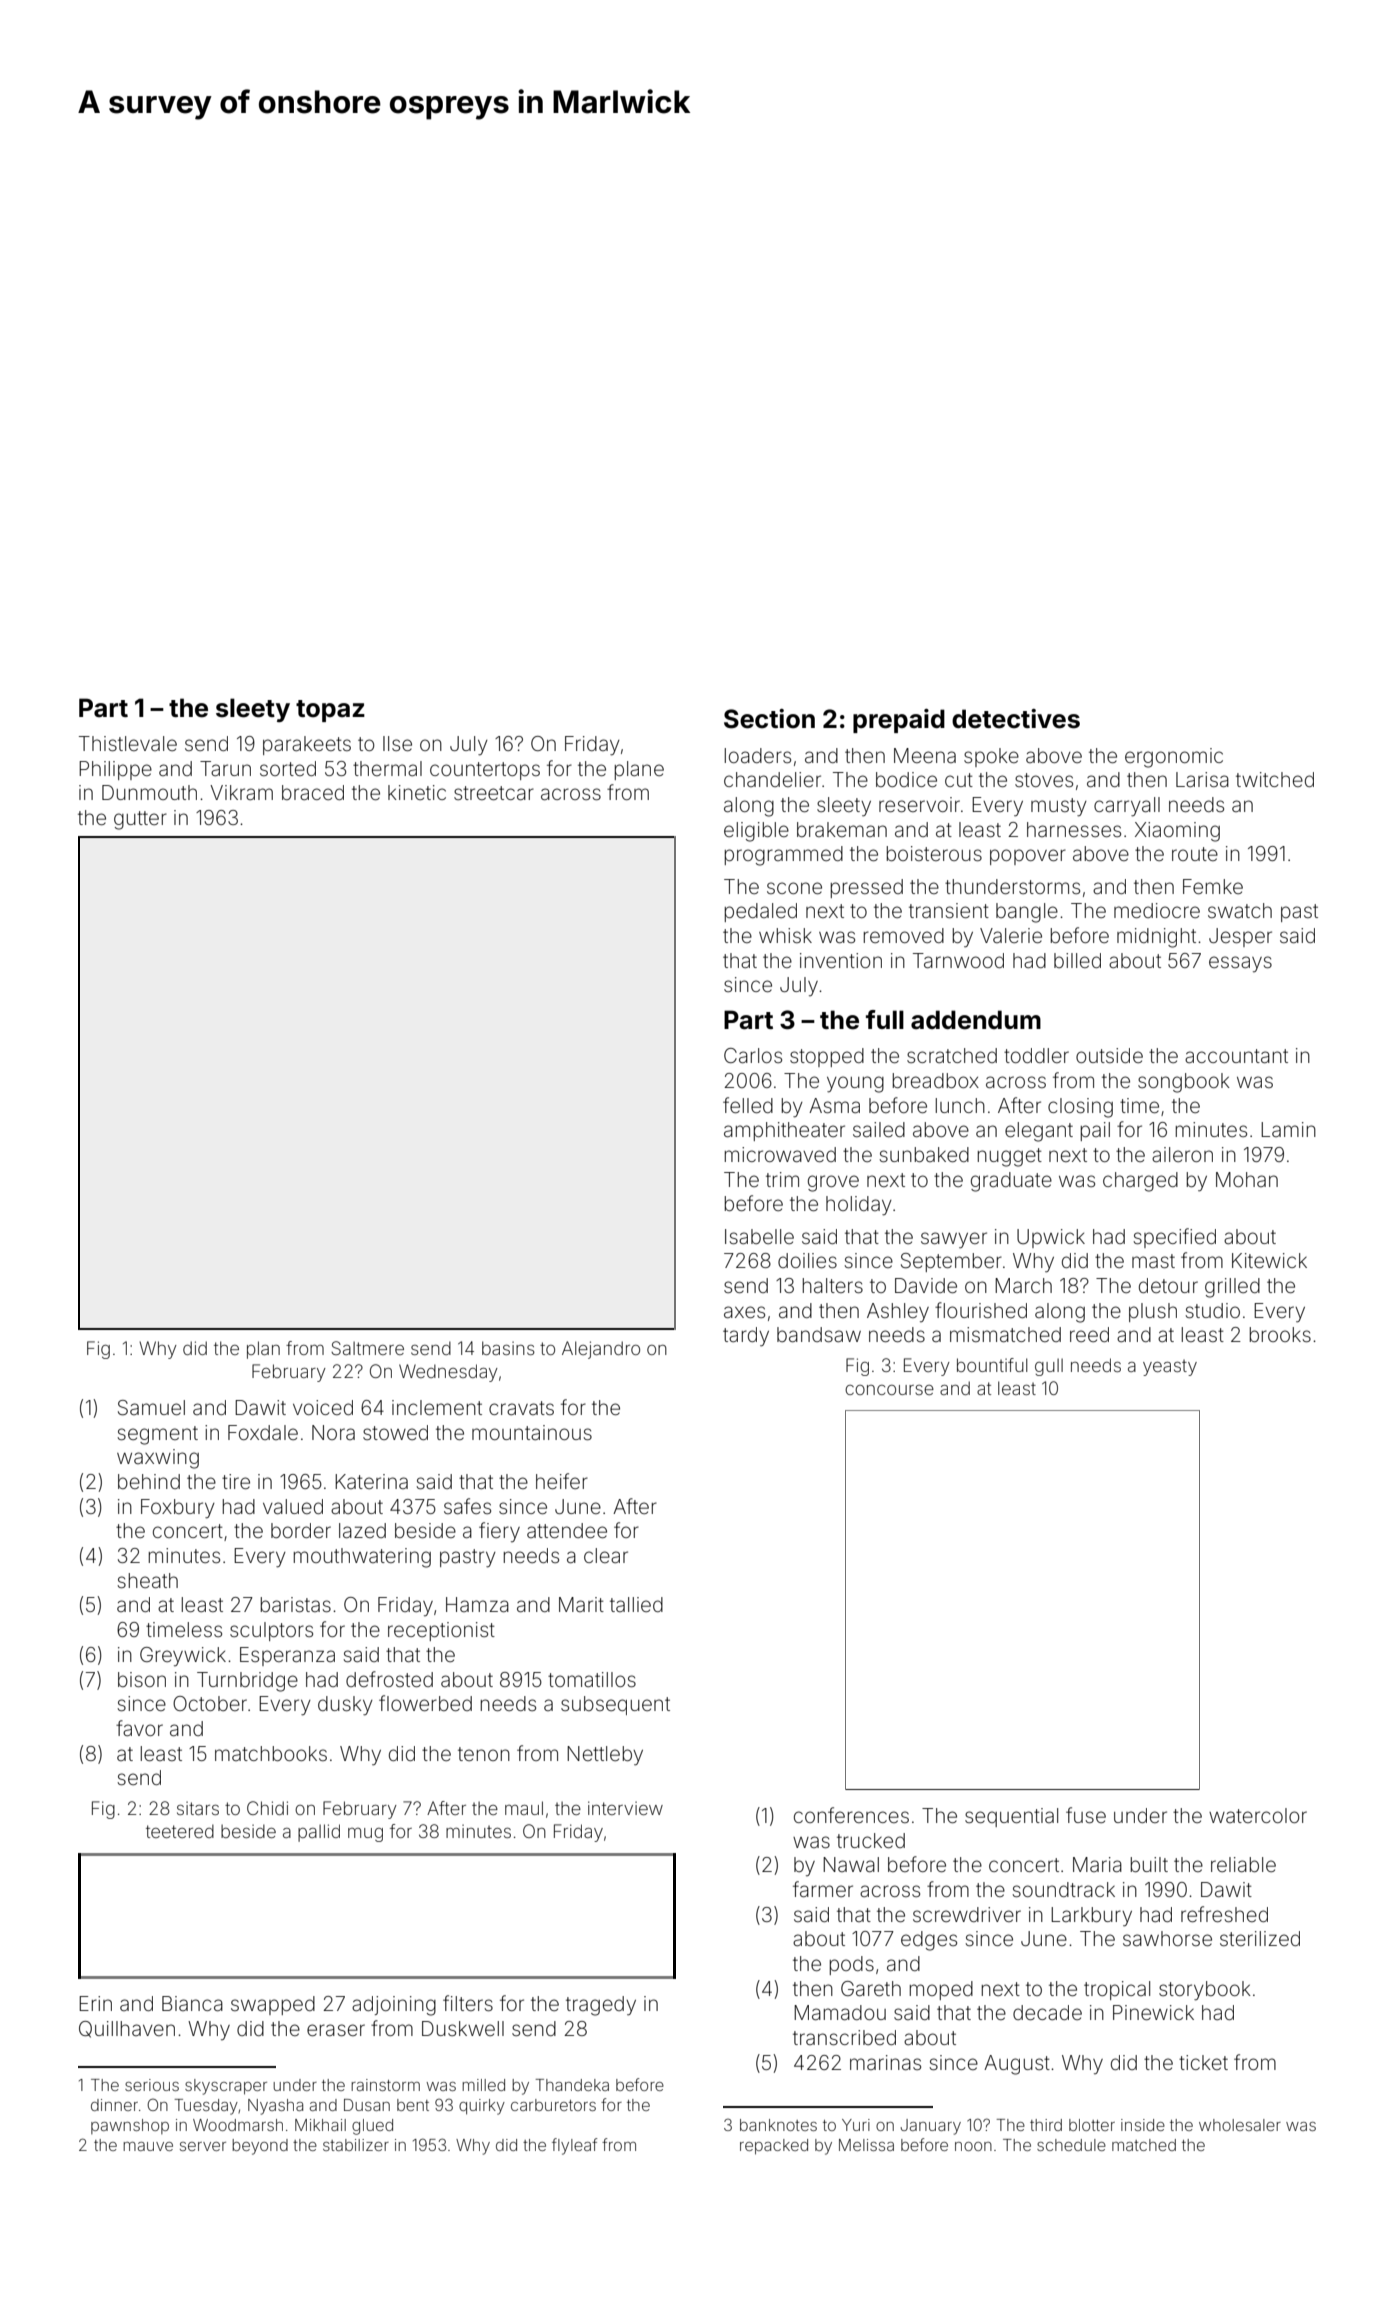 Image resolution: width=1399 pixels, height=2305 pixels. What do you see at coordinates (367, 1348) in the screenshot?
I see `Saltmere` at bounding box center [367, 1348].
